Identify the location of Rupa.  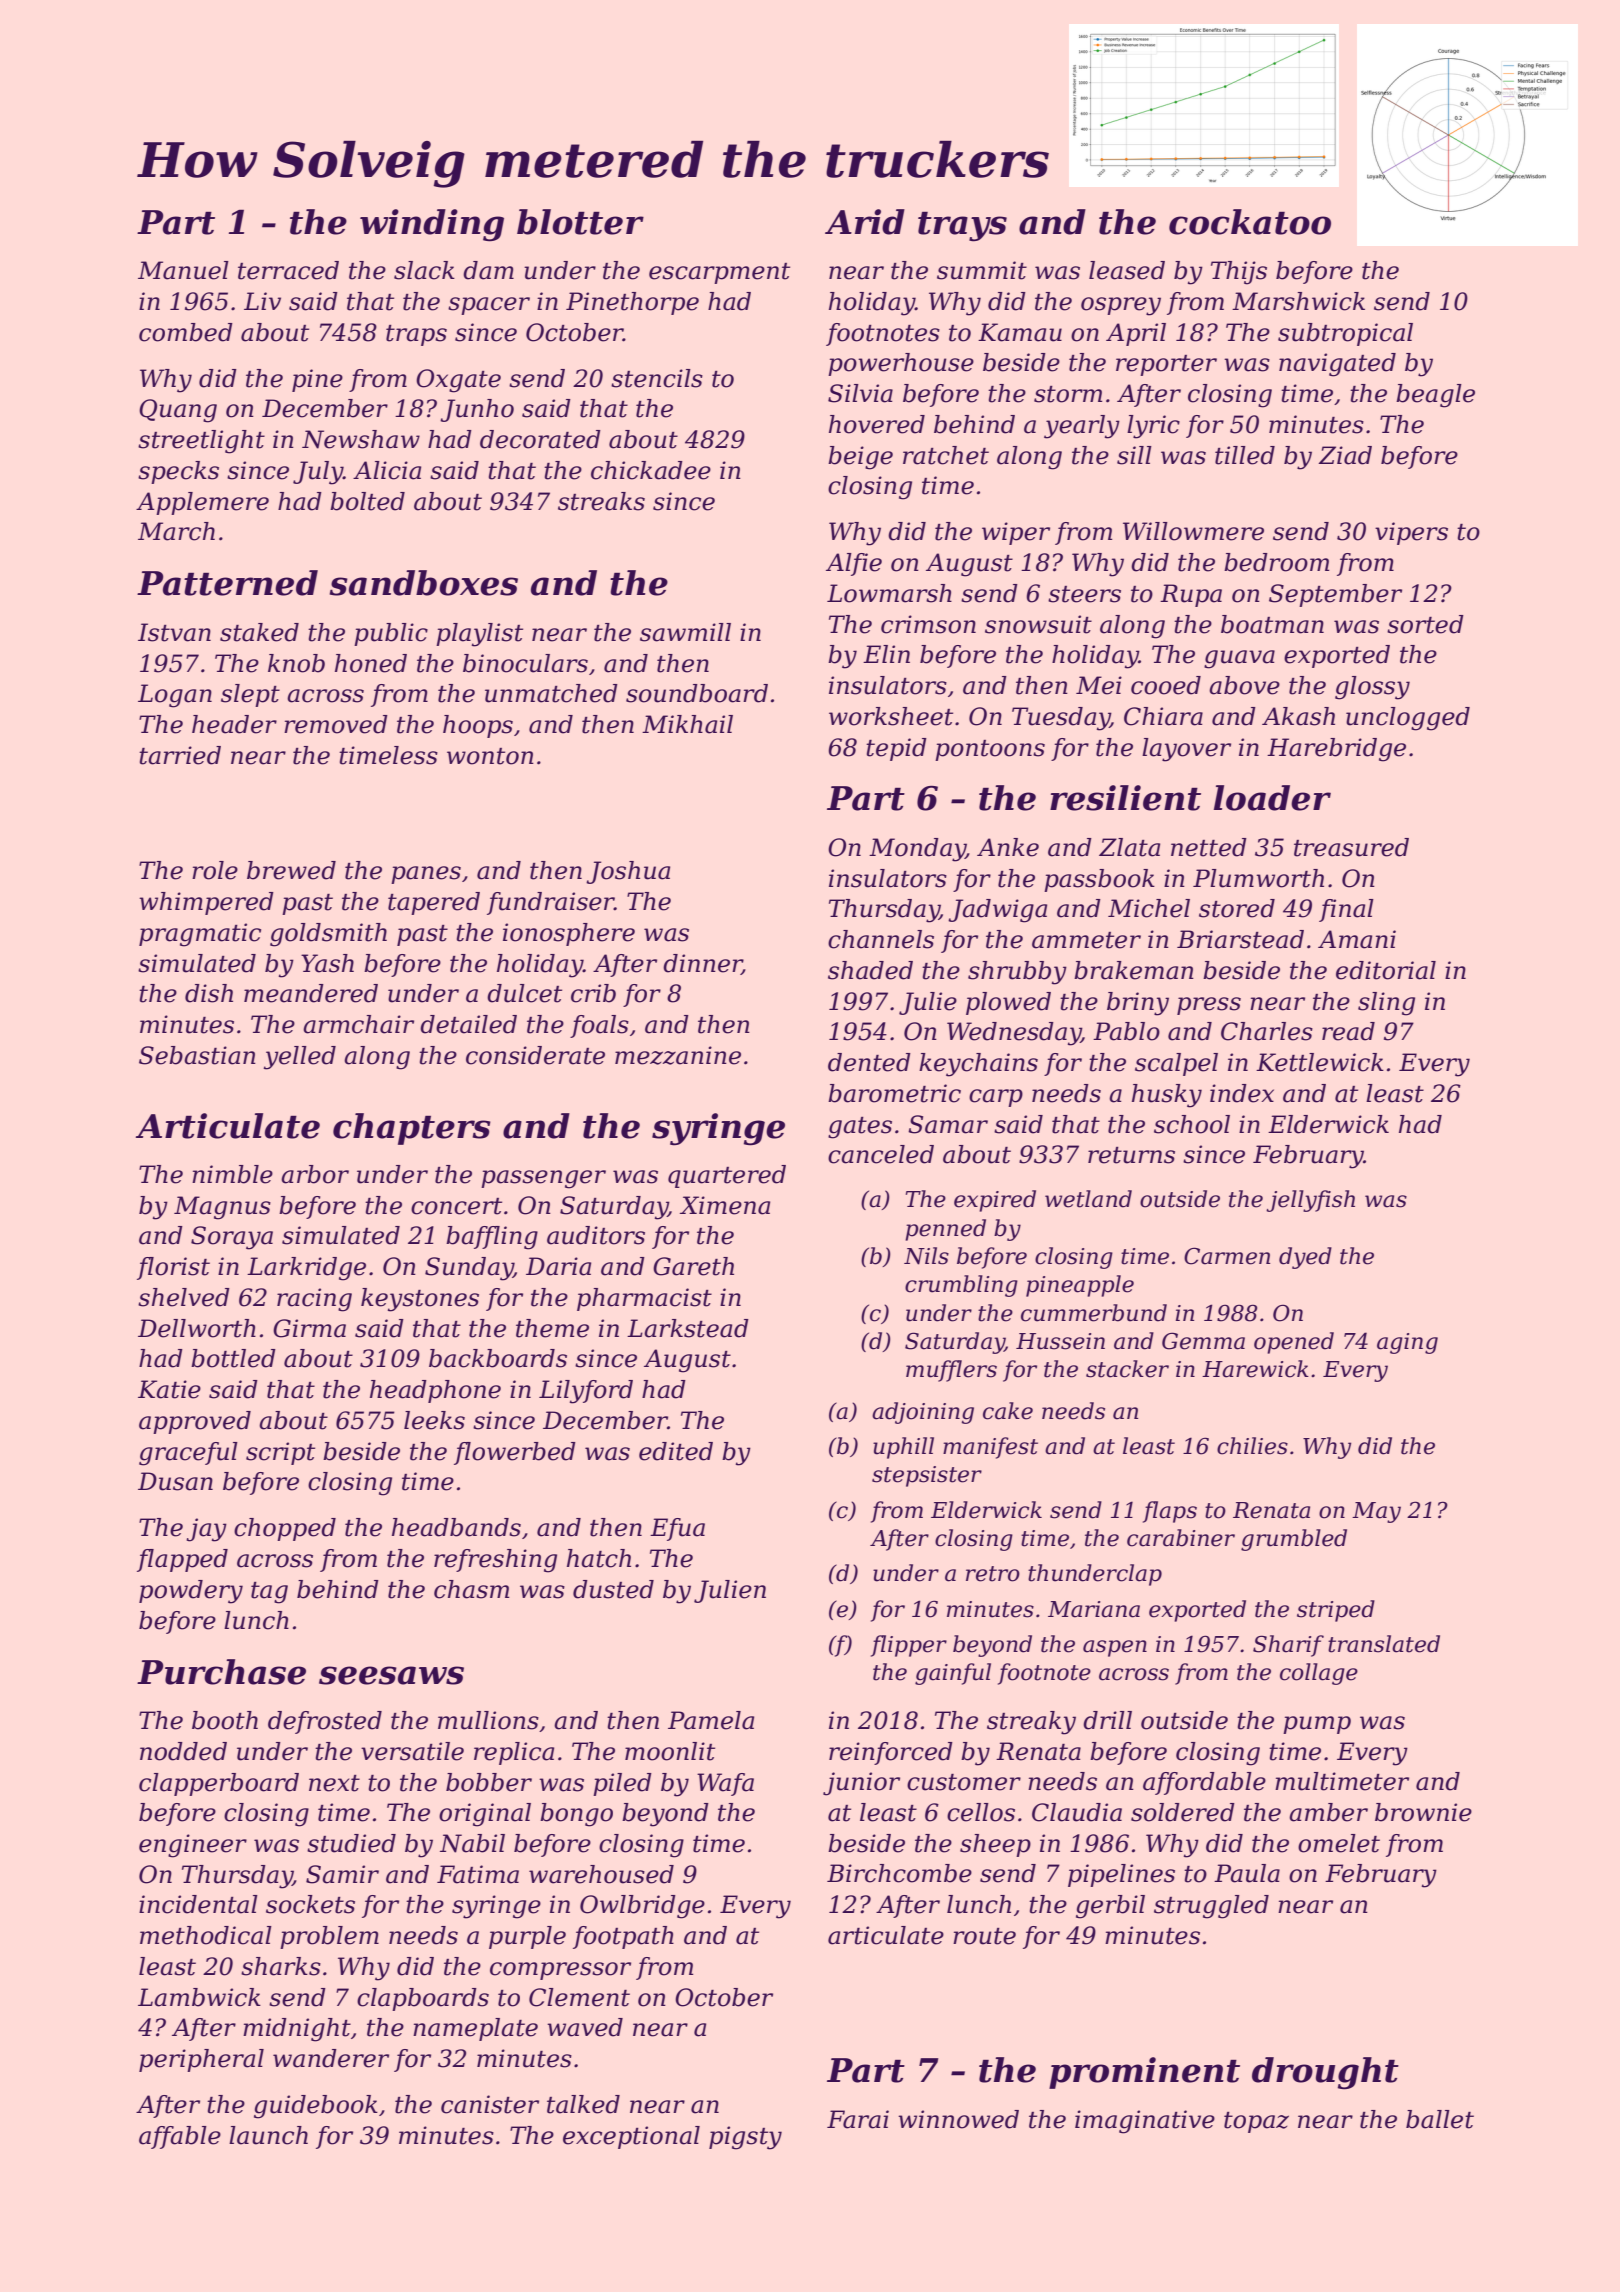
(1191, 595).
